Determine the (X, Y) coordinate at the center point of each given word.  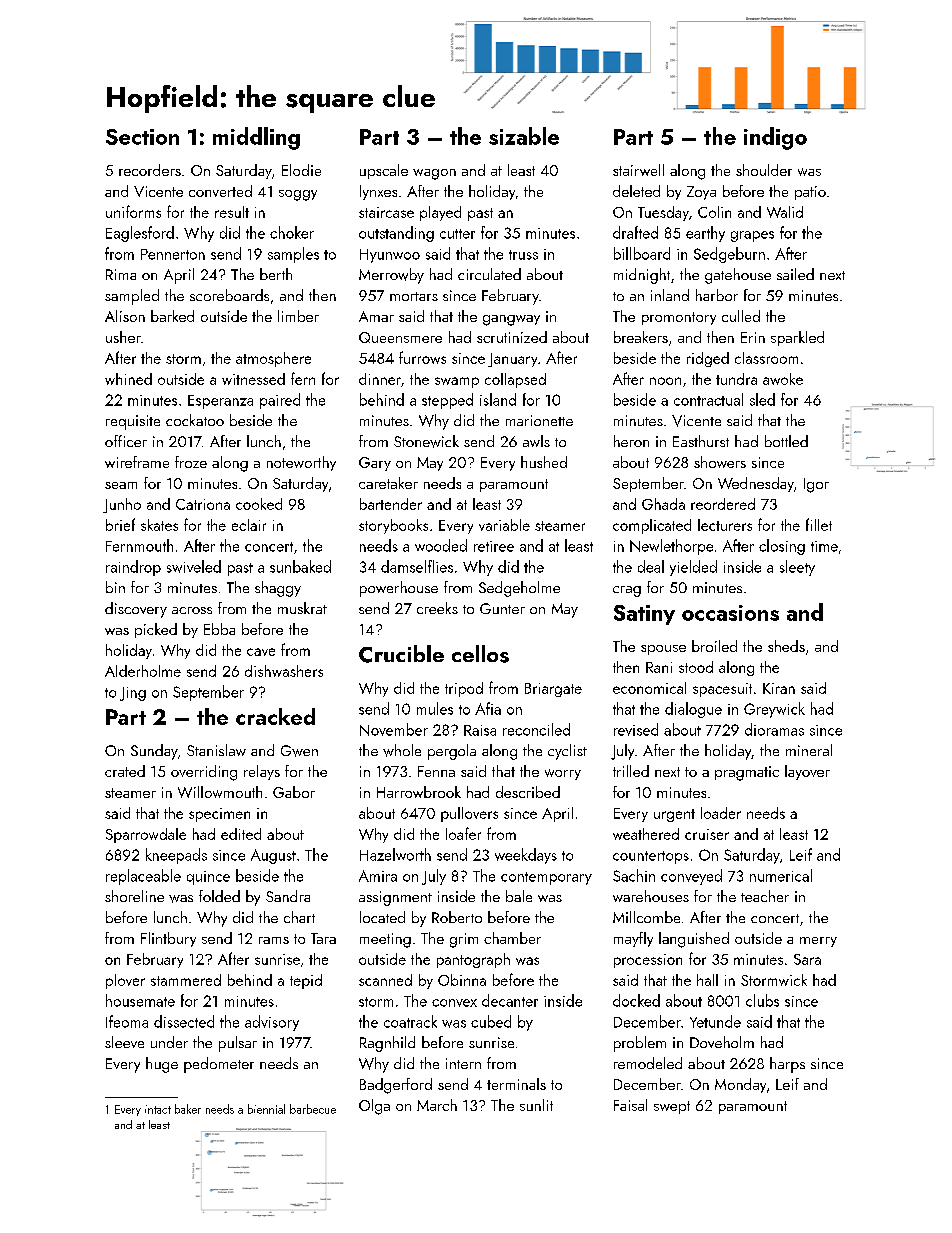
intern (463, 1063)
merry (818, 942)
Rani (659, 667)
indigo (775, 138)
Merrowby (391, 276)
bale (519, 896)
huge (162, 1065)
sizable (524, 136)
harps (787, 1065)
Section (142, 137)
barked (172, 316)
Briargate (553, 690)
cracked (275, 716)
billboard (642, 253)
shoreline (134, 896)
